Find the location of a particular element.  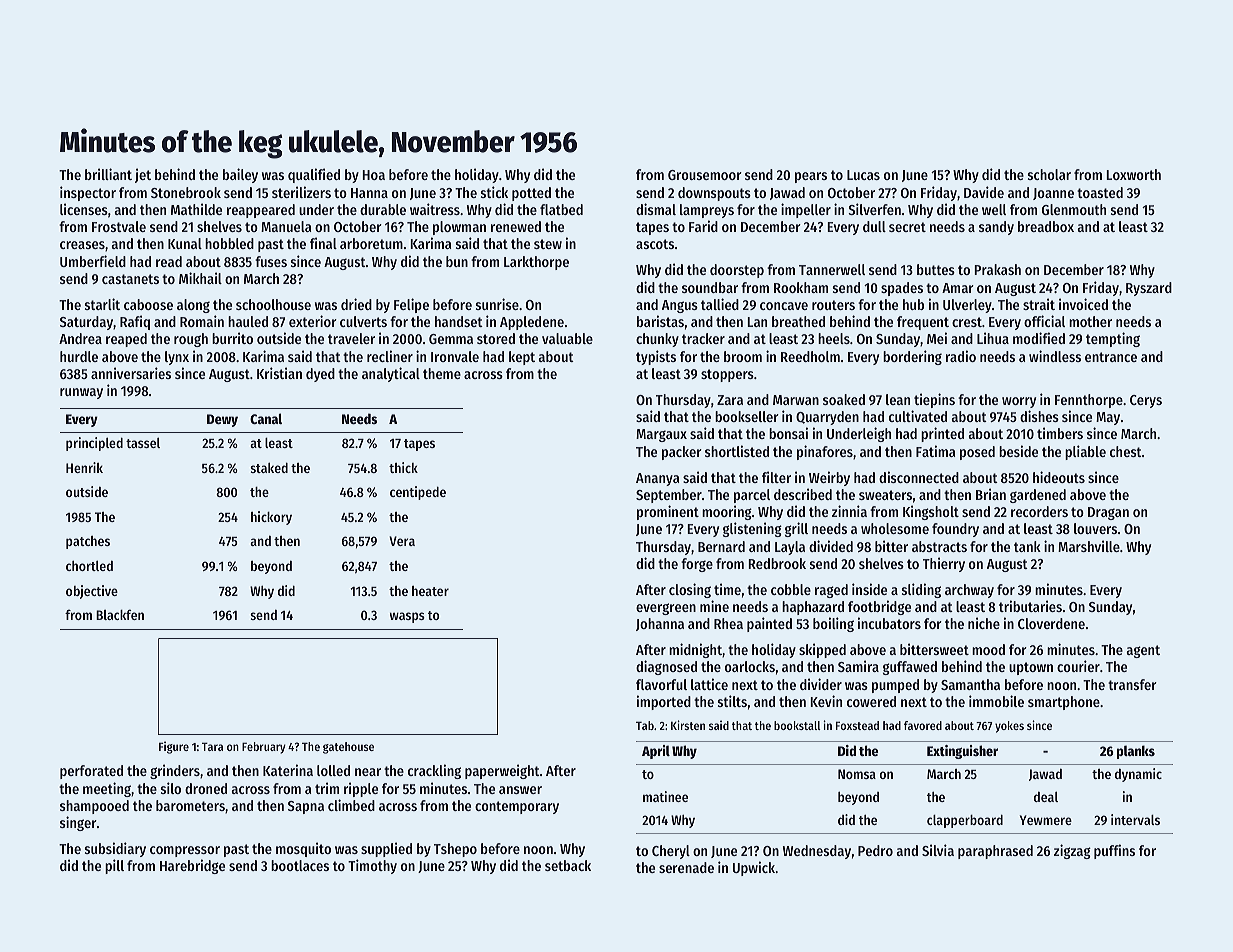

objective is located at coordinates (92, 592).
